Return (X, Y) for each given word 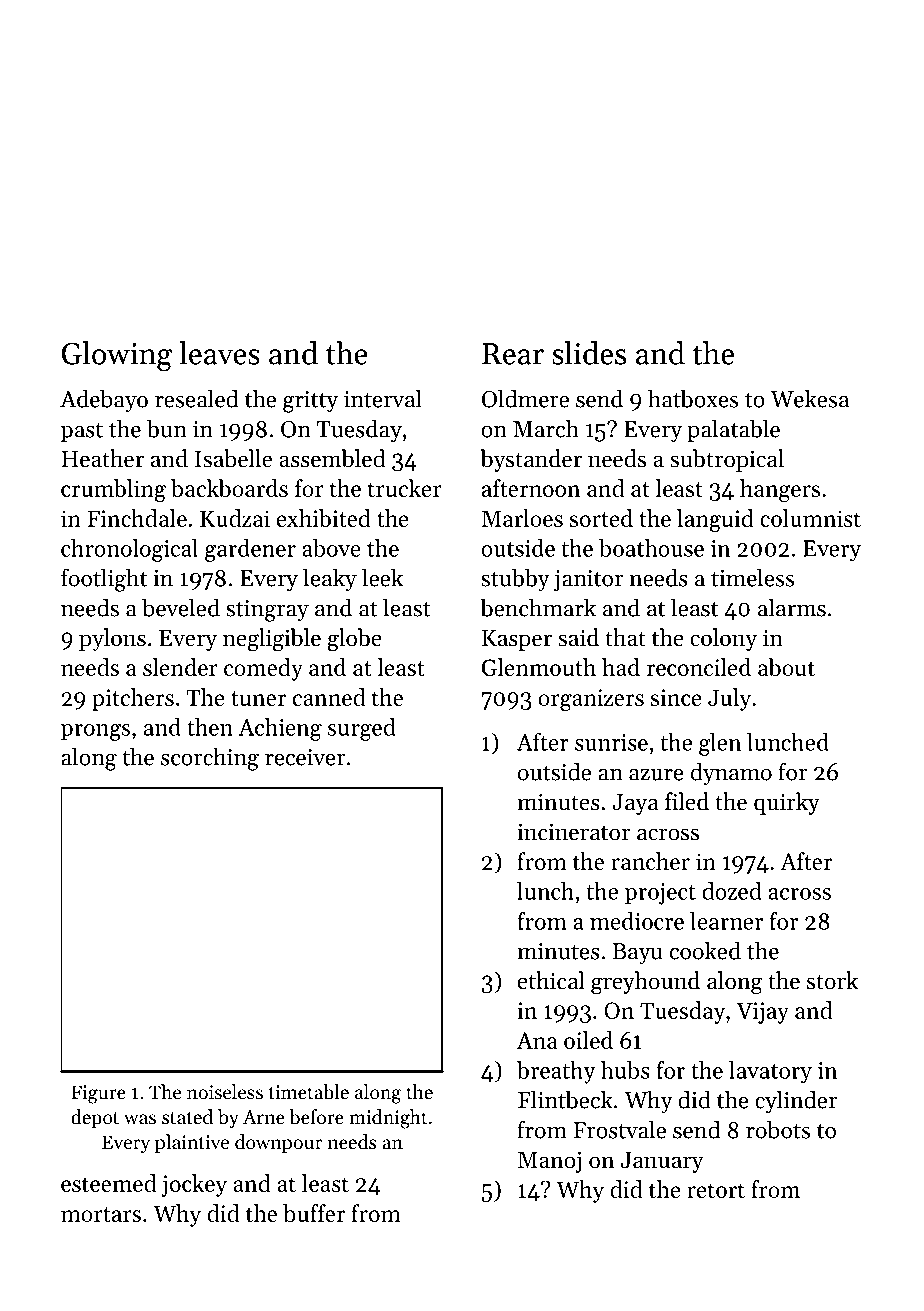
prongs (95, 732)
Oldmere (525, 398)
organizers (591, 700)
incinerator (573, 832)
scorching (210, 759)
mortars (101, 1214)
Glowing (117, 356)
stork (832, 980)
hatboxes (693, 398)
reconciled (699, 667)
